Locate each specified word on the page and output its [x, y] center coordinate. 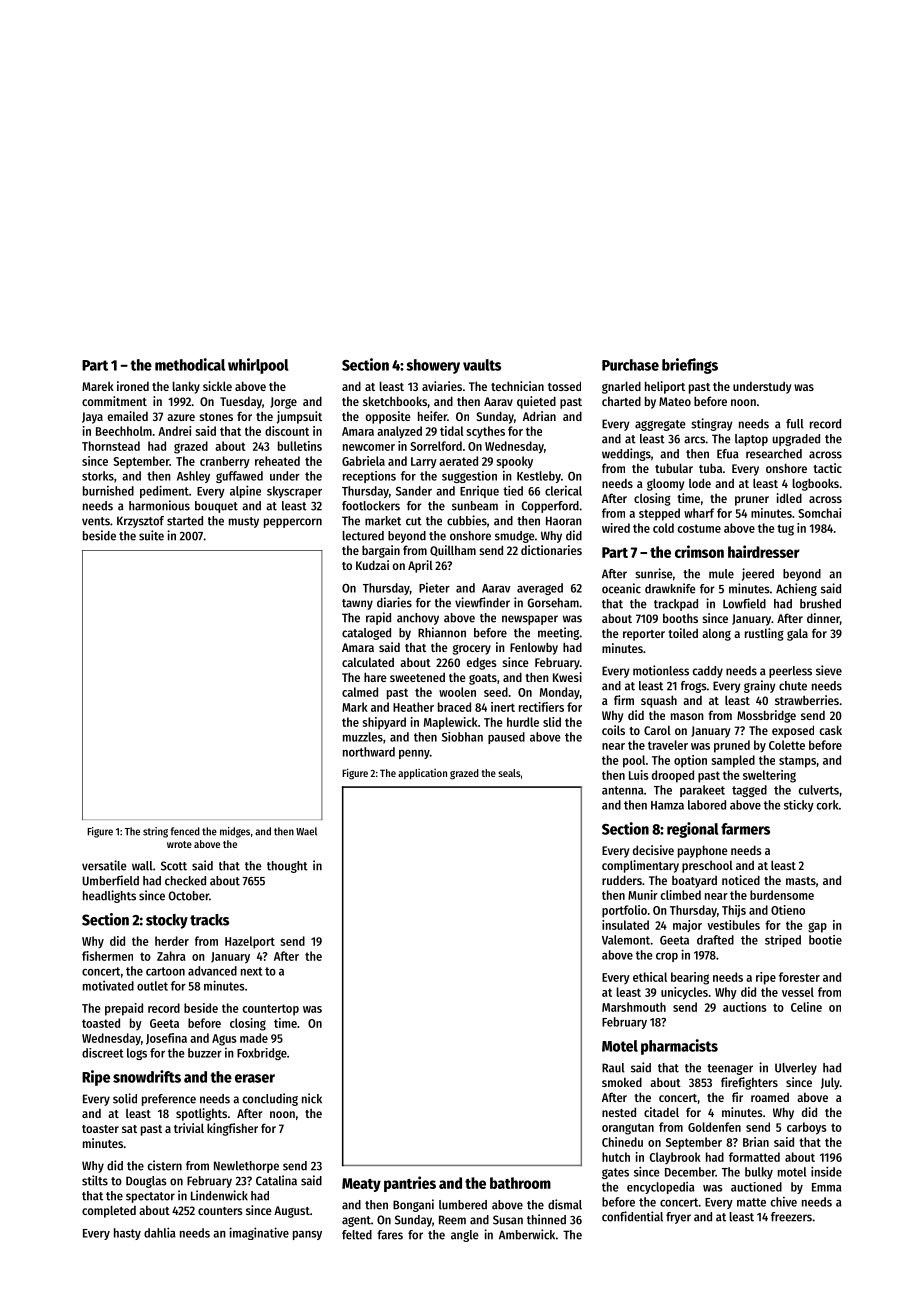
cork [827, 805]
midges [235, 832]
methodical [190, 364]
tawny [357, 604]
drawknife [670, 588]
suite [151, 535]
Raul [613, 1068]
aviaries [442, 386]
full [795, 424]
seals [509, 773]
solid [125, 1098]
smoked [622, 1082]
